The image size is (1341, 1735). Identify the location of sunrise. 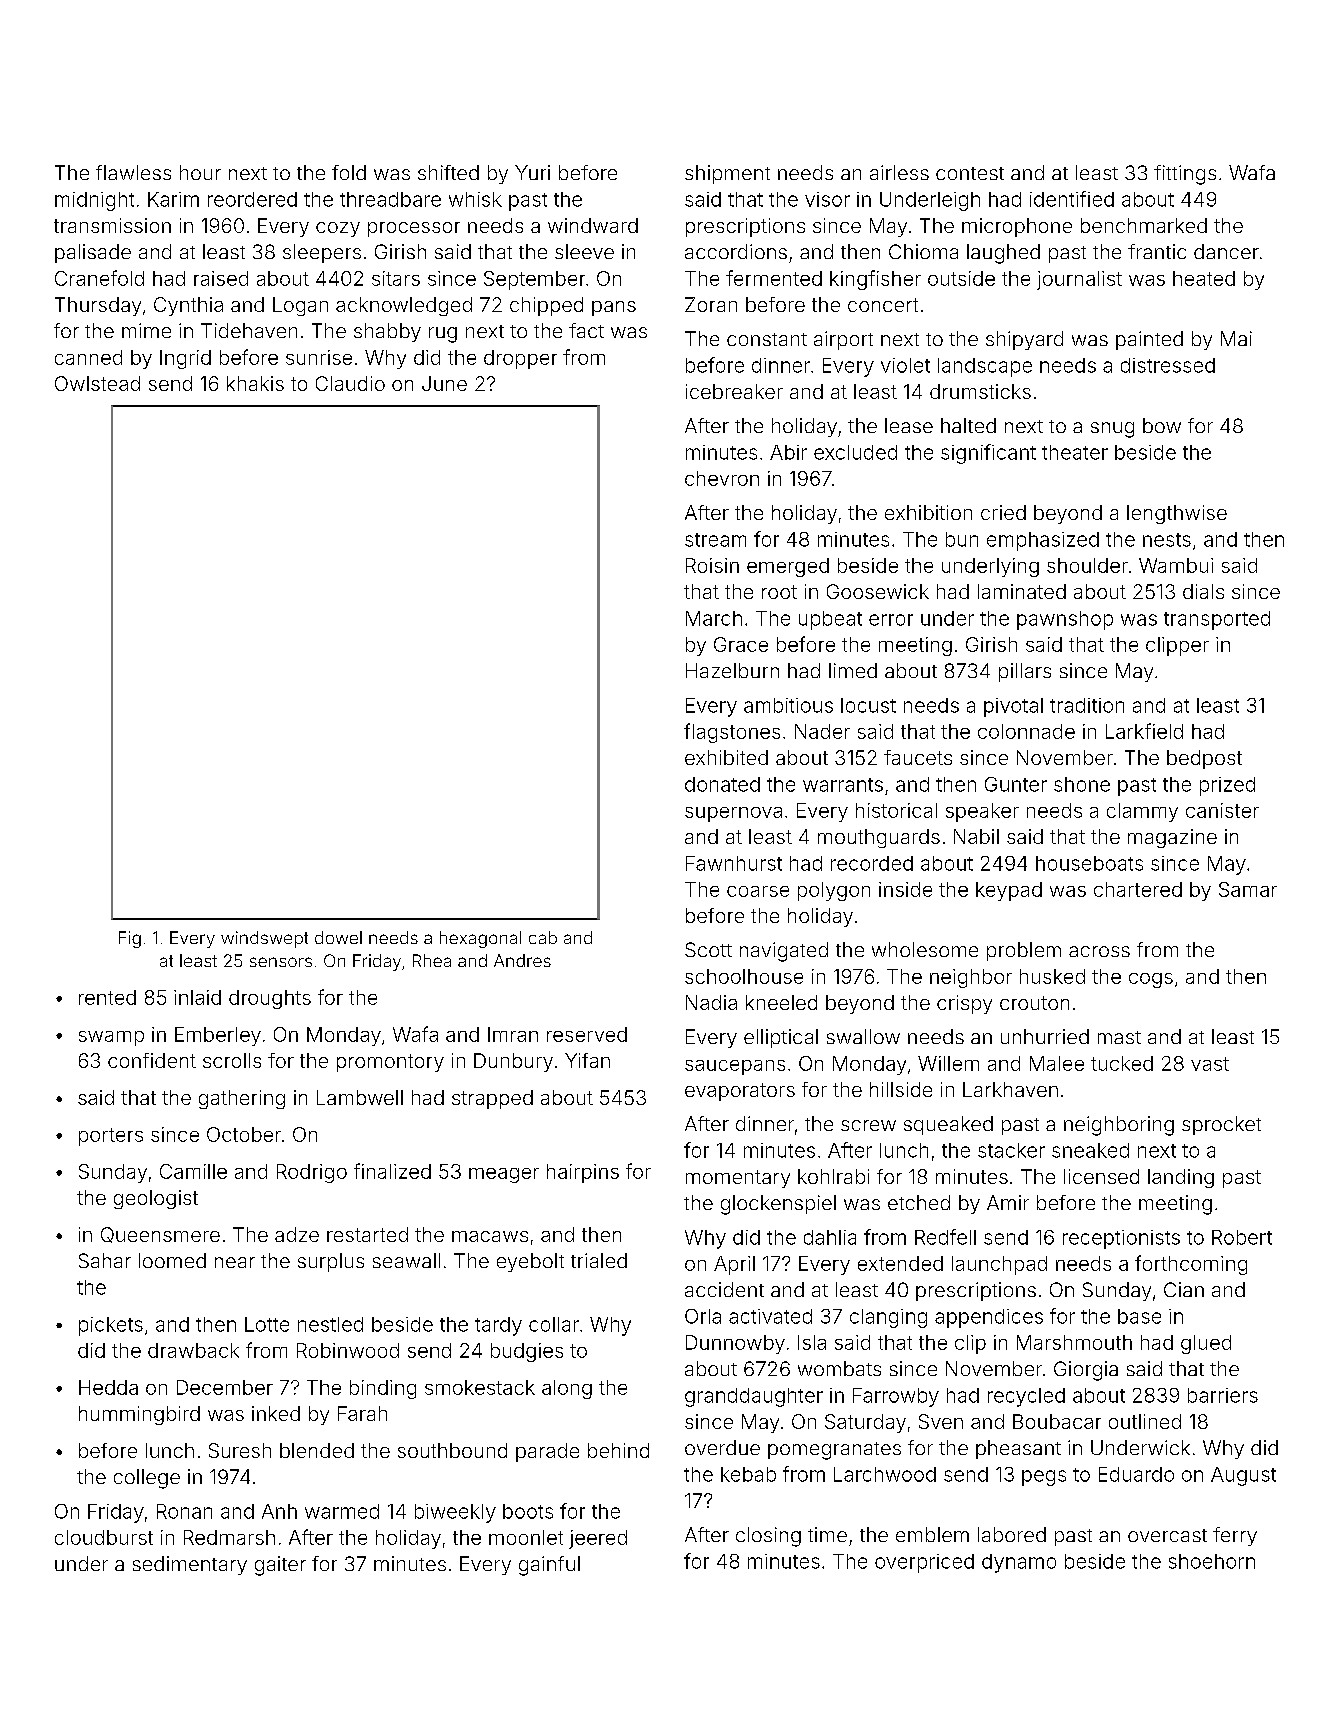
(319, 357).
